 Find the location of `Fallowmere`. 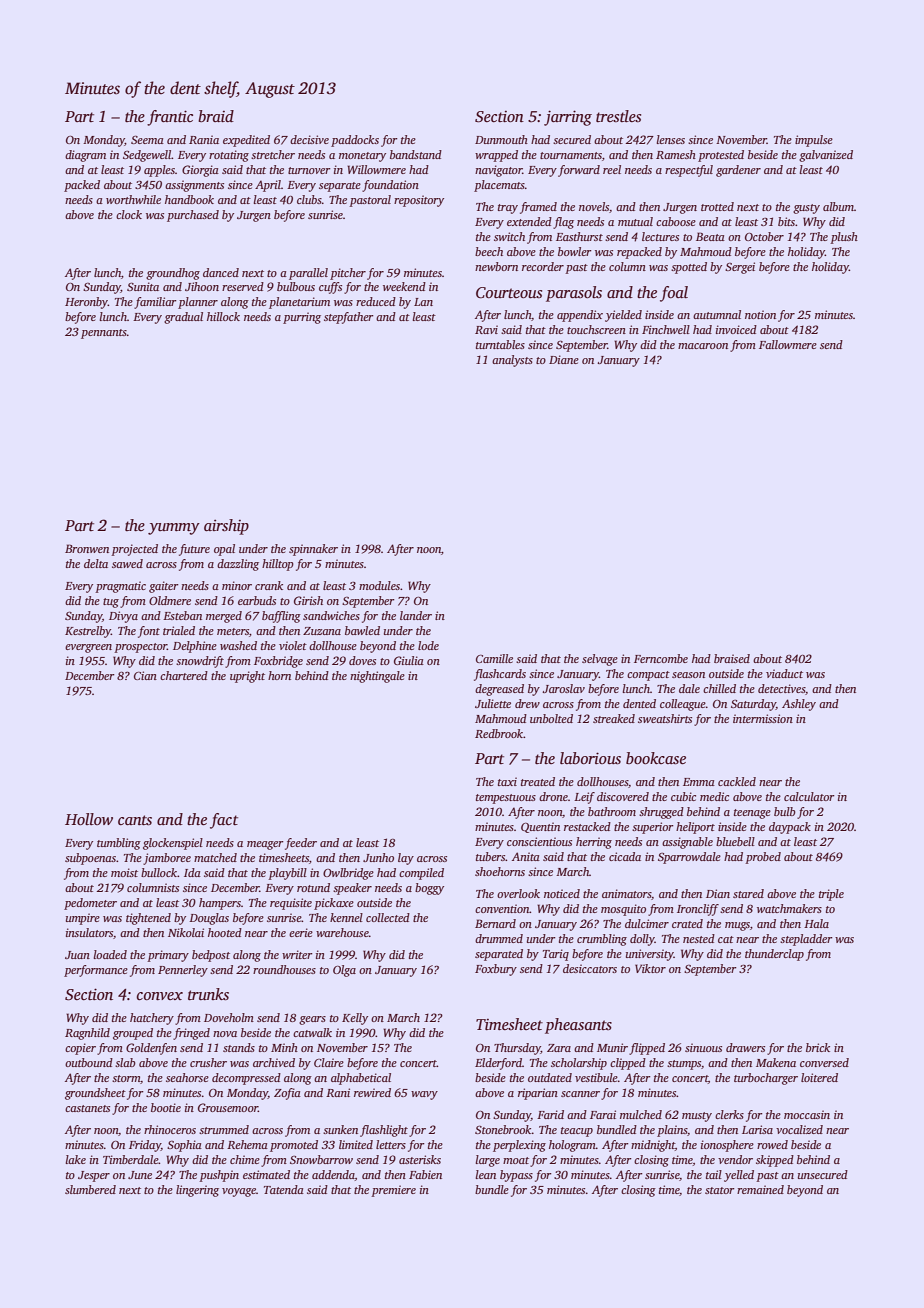

Fallowmere is located at coordinates (788, 344).
